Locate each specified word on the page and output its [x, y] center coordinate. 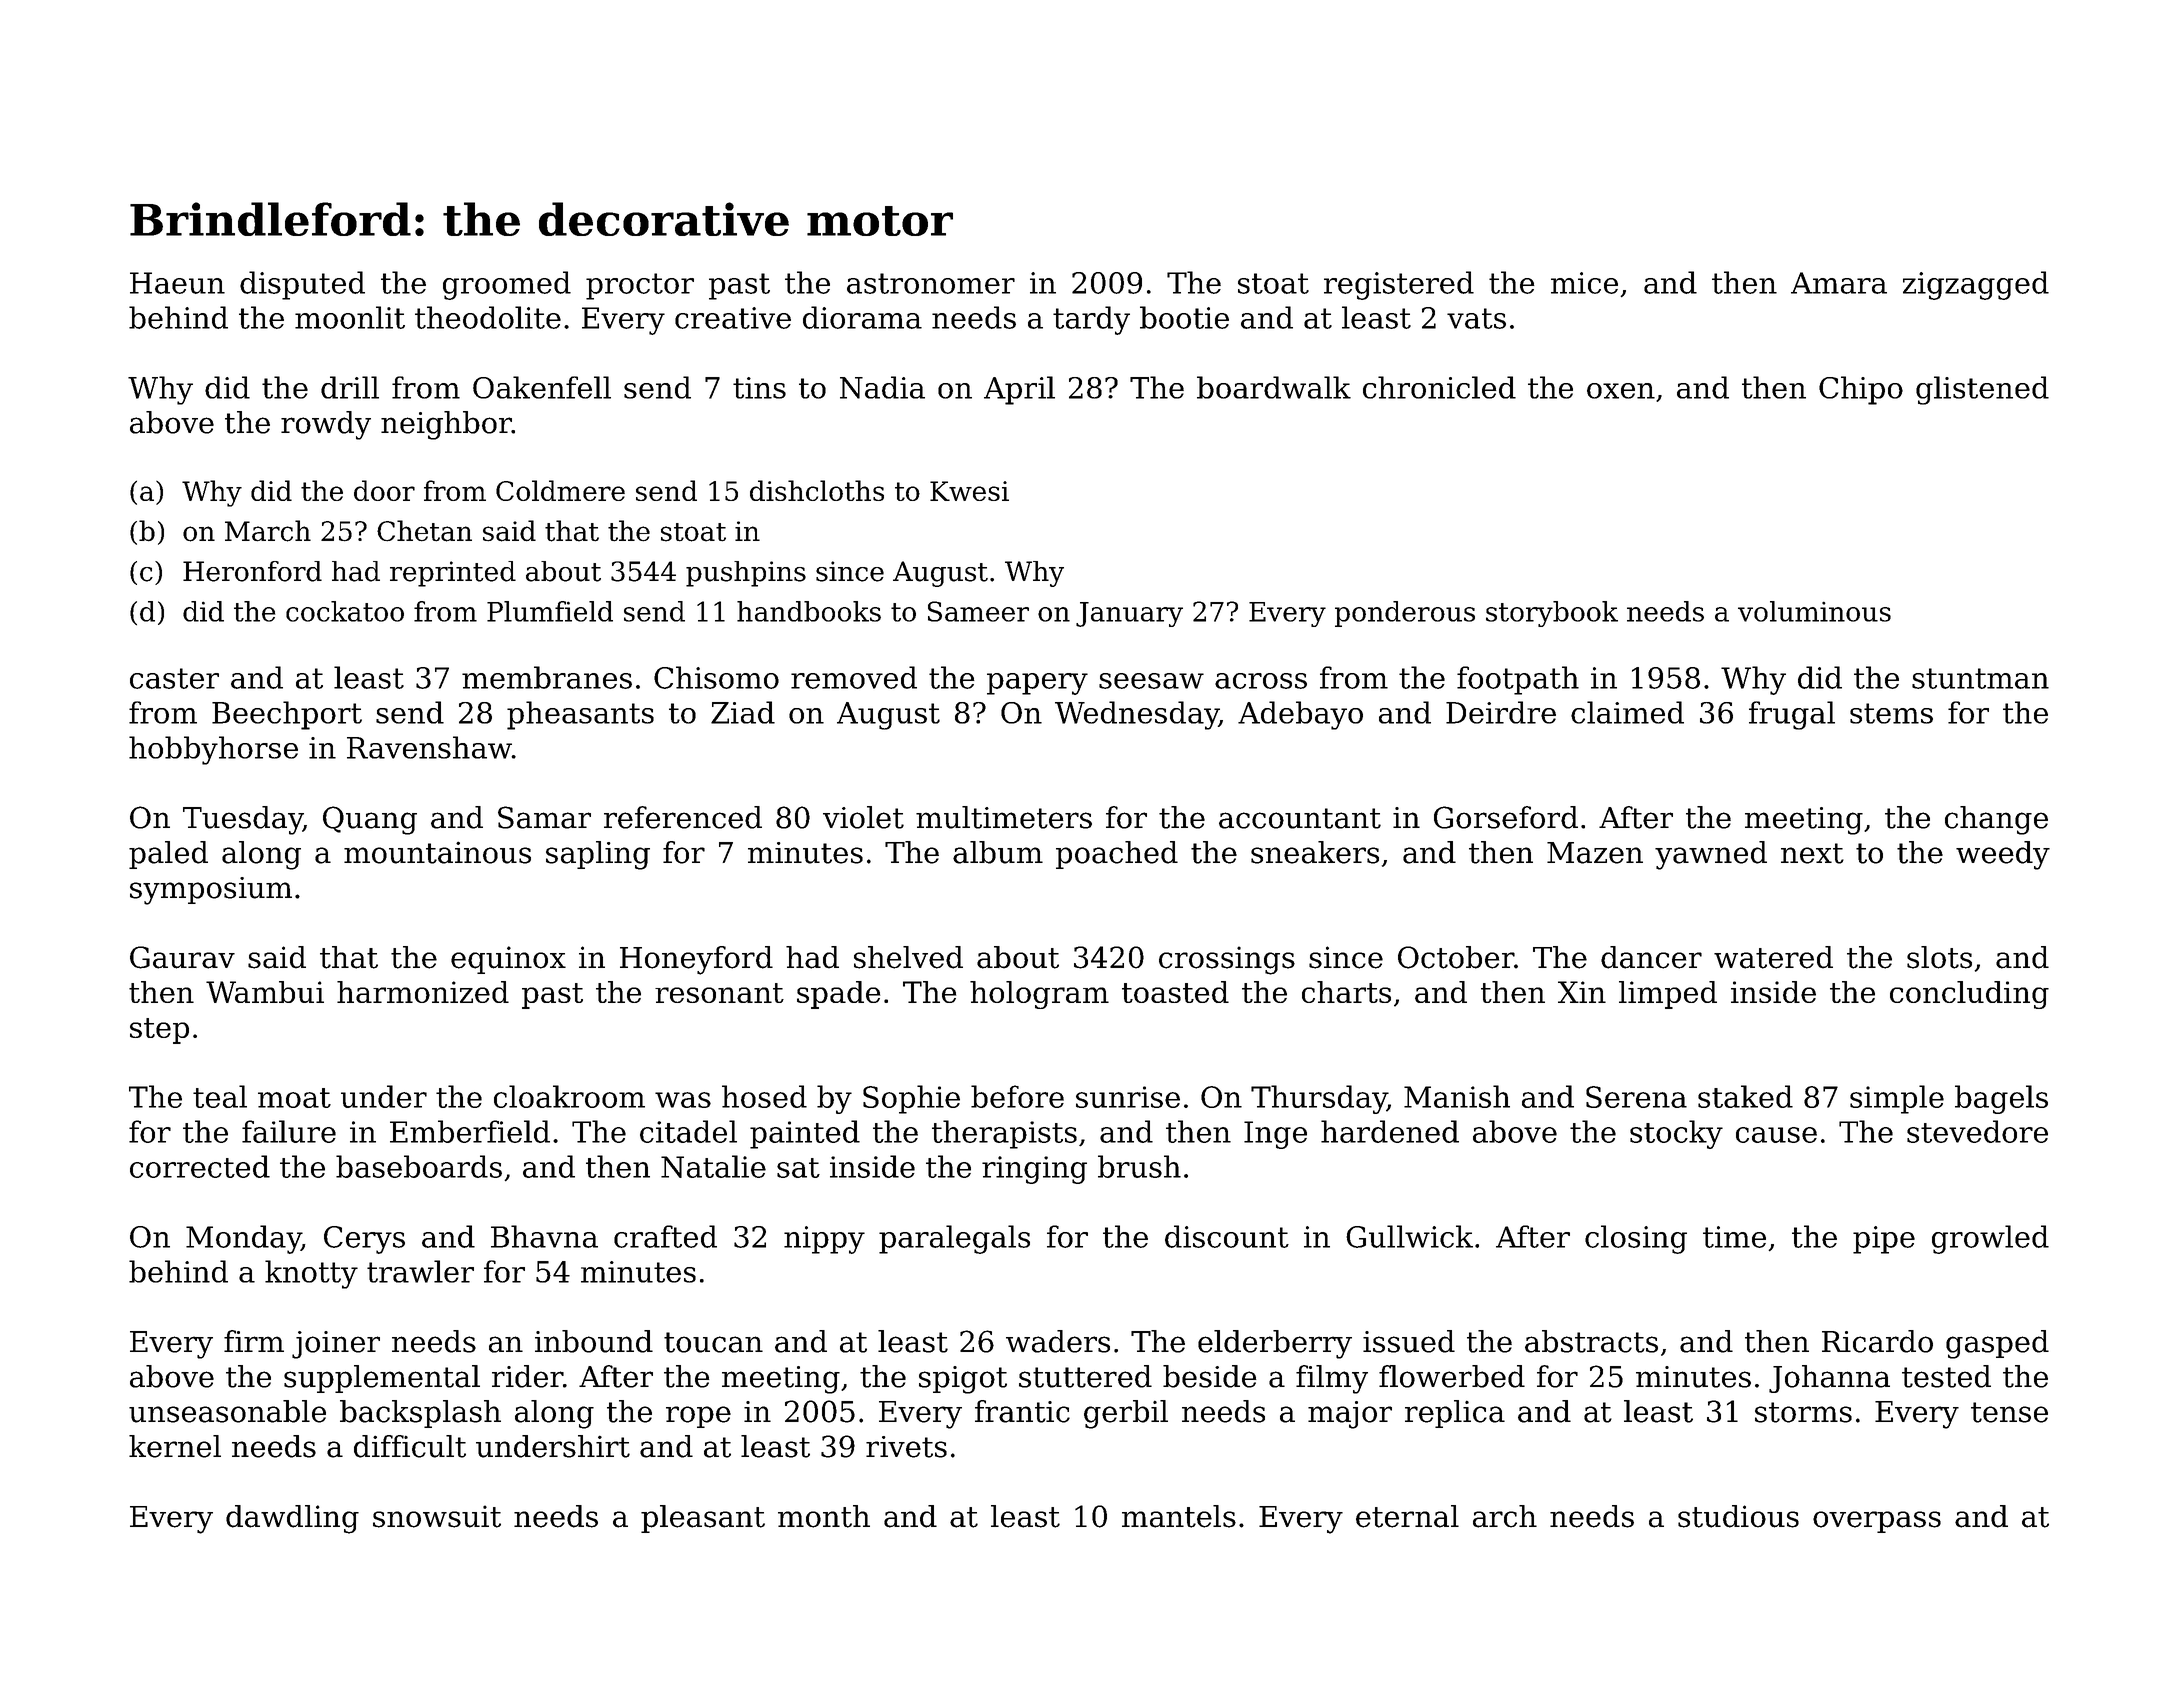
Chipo [1861, 390]
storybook [1552, 614]
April [1019, 390]
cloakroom [569, 1096]
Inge [1275, 1135]
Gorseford [1506, 817]
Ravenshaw [429, 747]
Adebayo [1300, 715]
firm [254, 1341]
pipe [1884, 1240]
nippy [824, 1240]
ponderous [1405, 614]
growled [1990, 1239]
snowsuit [437, 1516]
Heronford [252, 571]
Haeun [177, 283]
